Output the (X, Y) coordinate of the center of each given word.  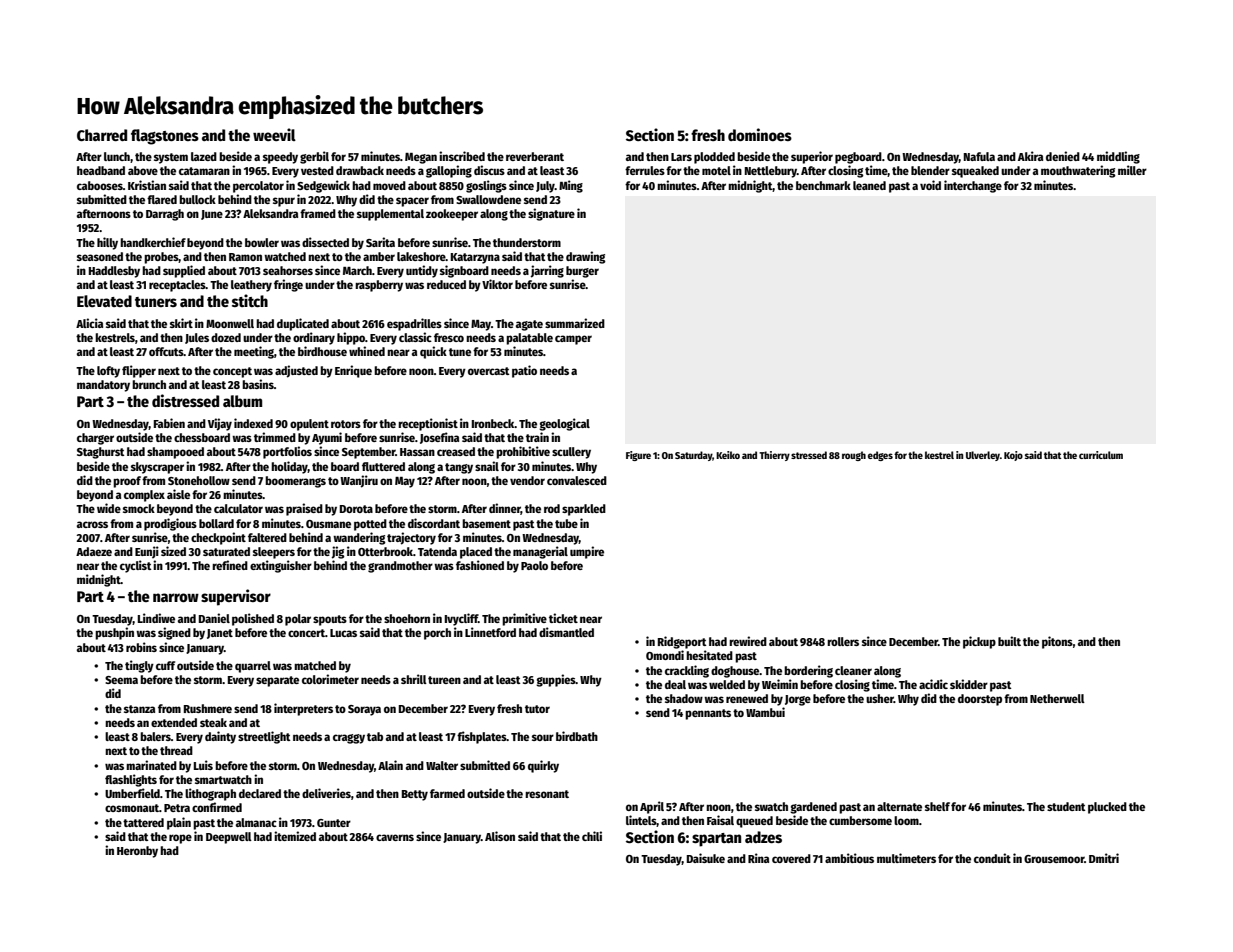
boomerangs (295, 482)
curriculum (1101, 455)
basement (486, 523)
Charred (102, 135)
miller (1132, 170)
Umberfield (132, 793)
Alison (500, 836)
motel (716, 170)
